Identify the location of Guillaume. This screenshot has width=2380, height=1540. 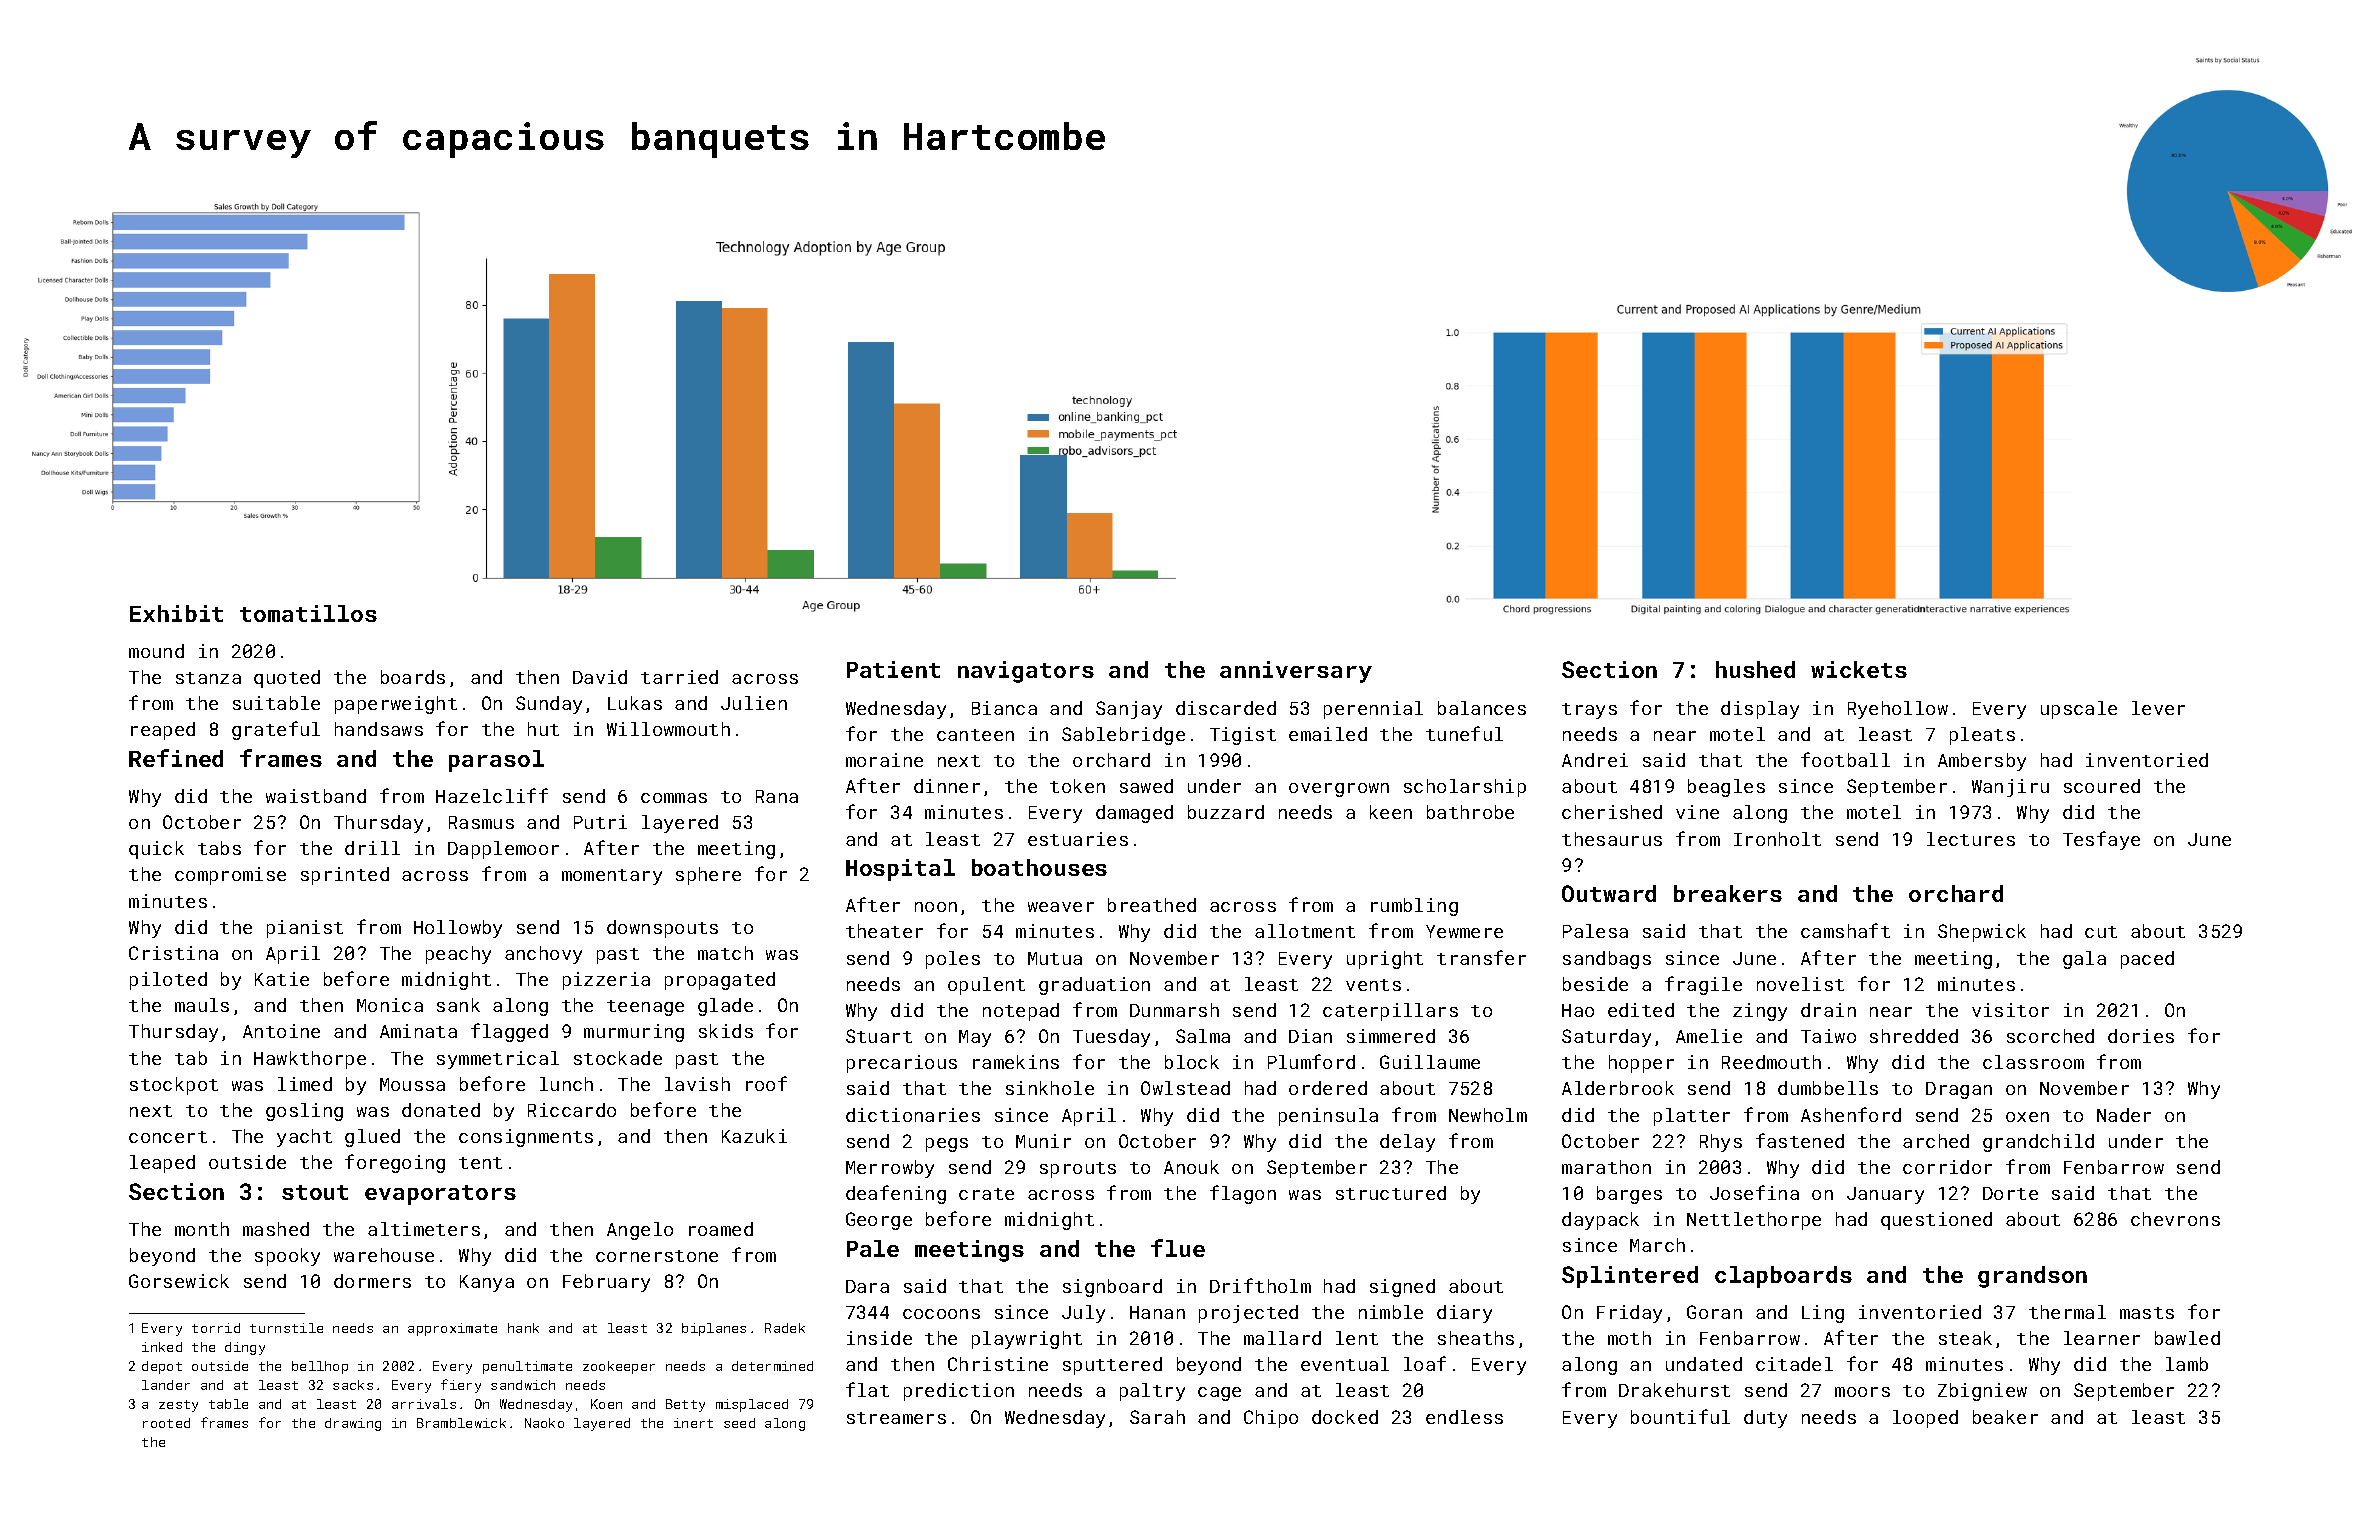
(1430, 1062).
